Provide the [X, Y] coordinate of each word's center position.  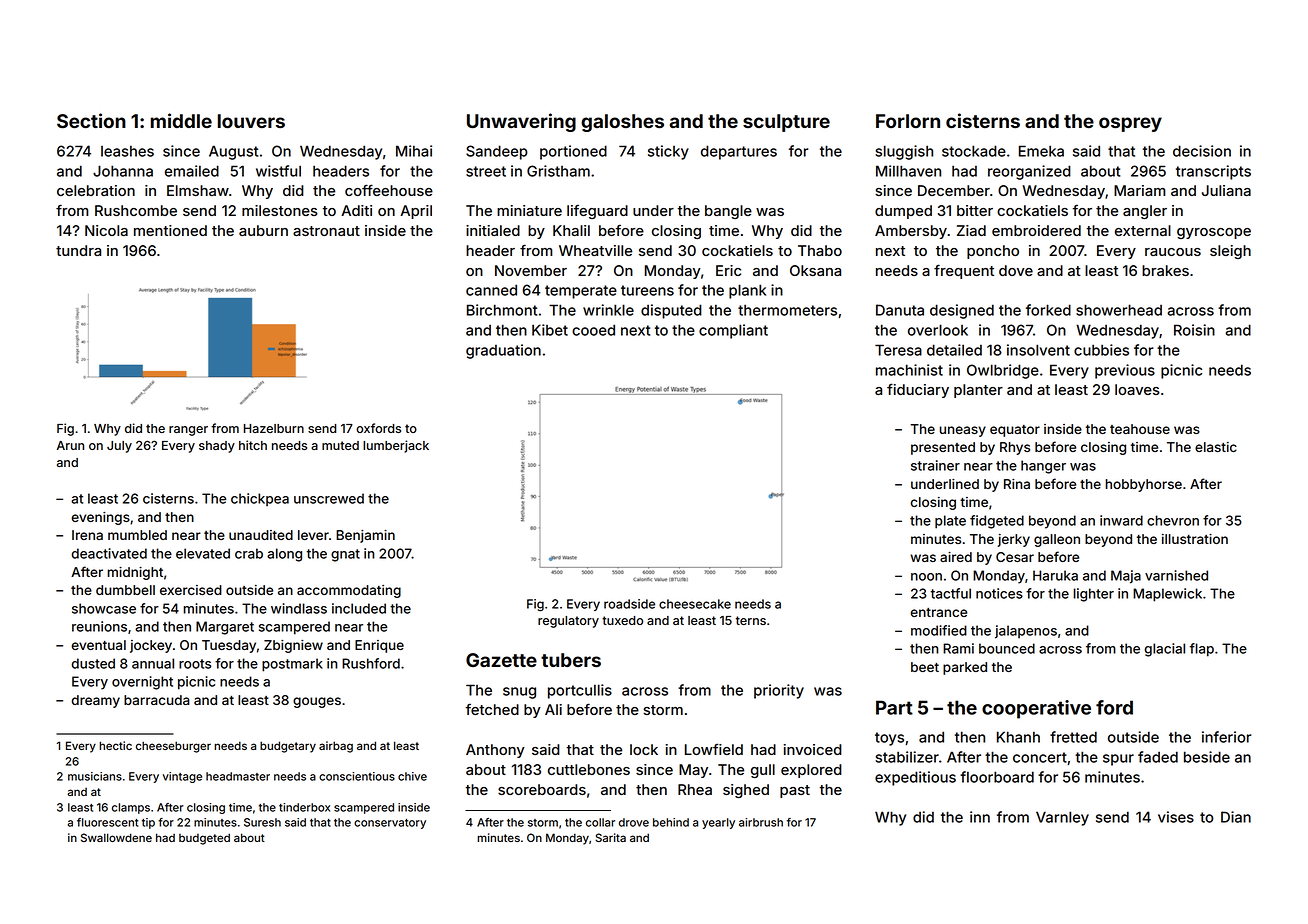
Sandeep [497, 152]
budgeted [204, 839]
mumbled [137, 535]
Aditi [356, 210]
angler [1145, 212]
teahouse [1140, 429]
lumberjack [396, 446]
